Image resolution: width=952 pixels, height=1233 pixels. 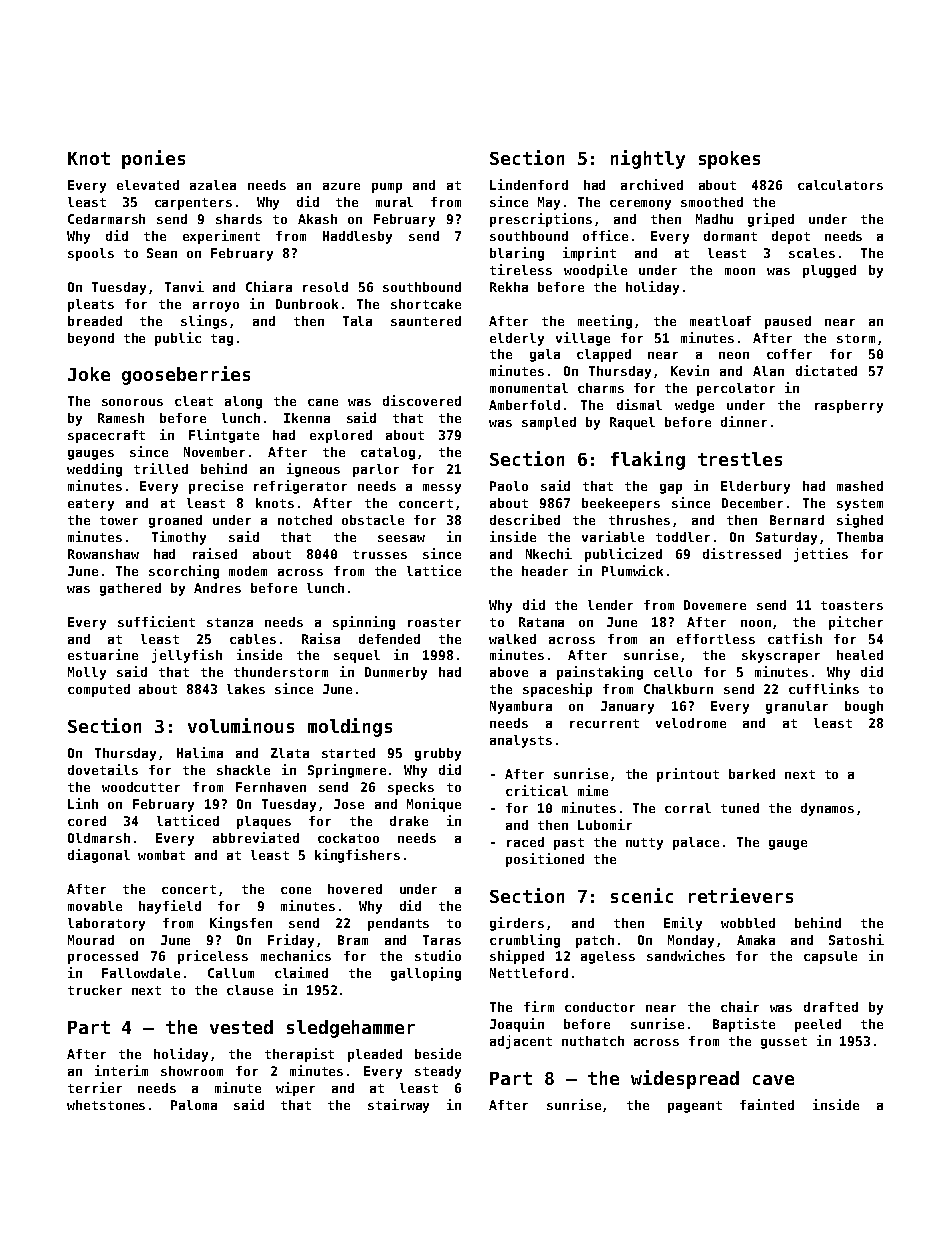 What do you see at coordinates (357, 237) in the screenshot?
I see `Haddlesby` at bounding box center [357, 237].
